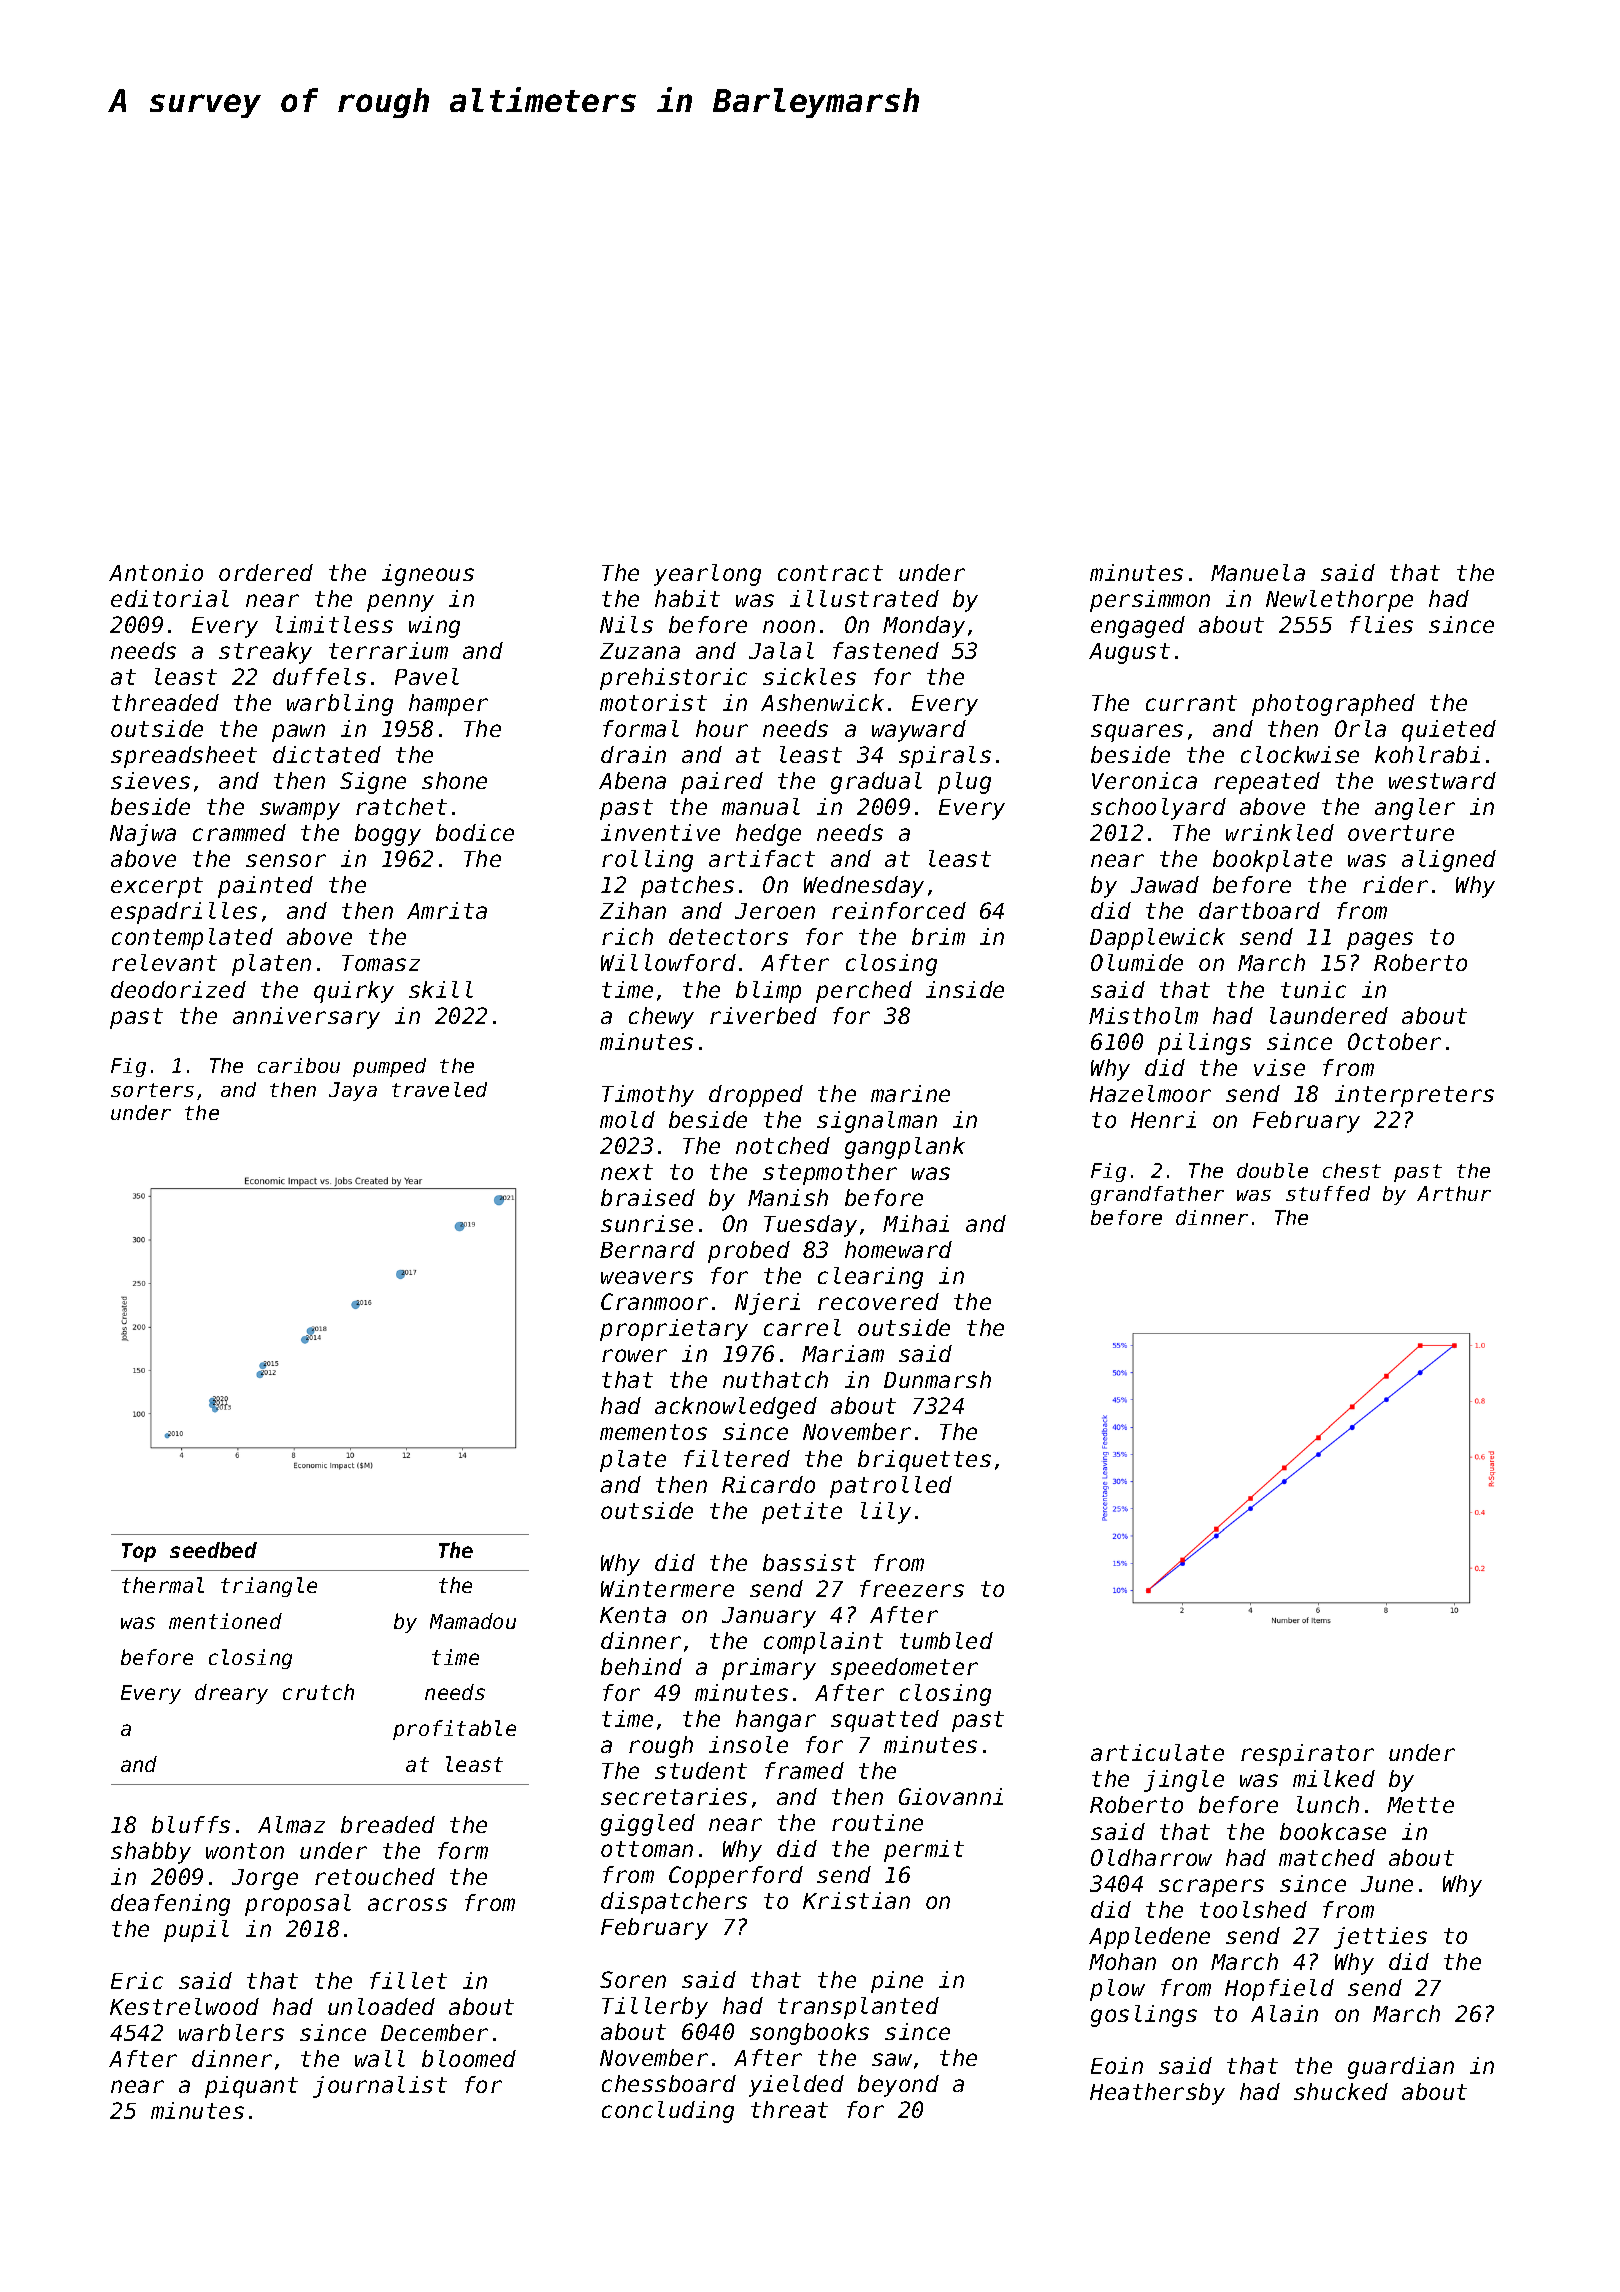 The height and width of the page is (2292, 1620). Describe the element at coordinates (137, 1980) in the page. I see `Eric` at that location.
